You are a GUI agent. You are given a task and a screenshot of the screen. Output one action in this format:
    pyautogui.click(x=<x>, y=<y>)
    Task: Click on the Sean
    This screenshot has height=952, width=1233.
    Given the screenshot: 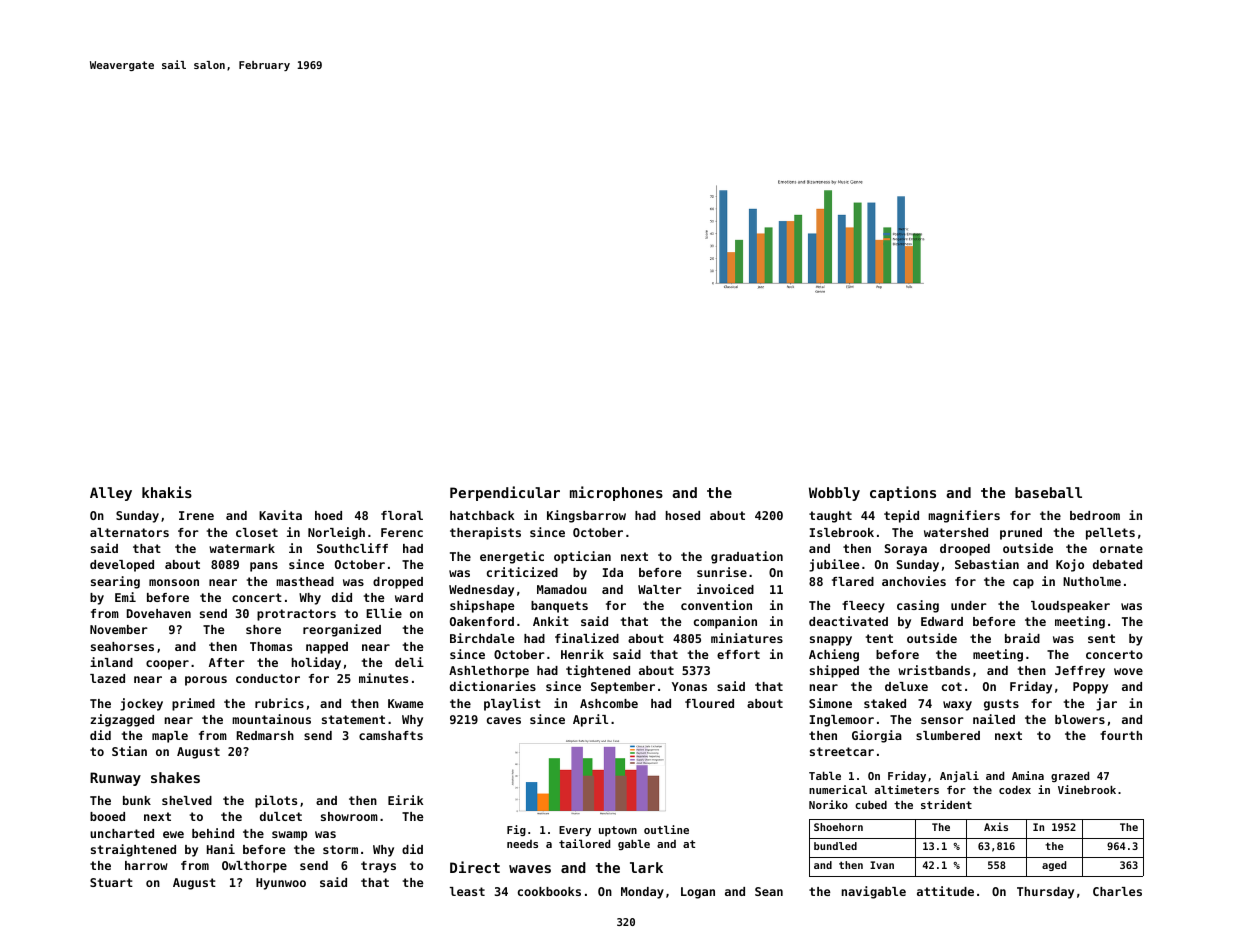 What is the action you would take?
    pyautogui.click(x=769, y=891)
